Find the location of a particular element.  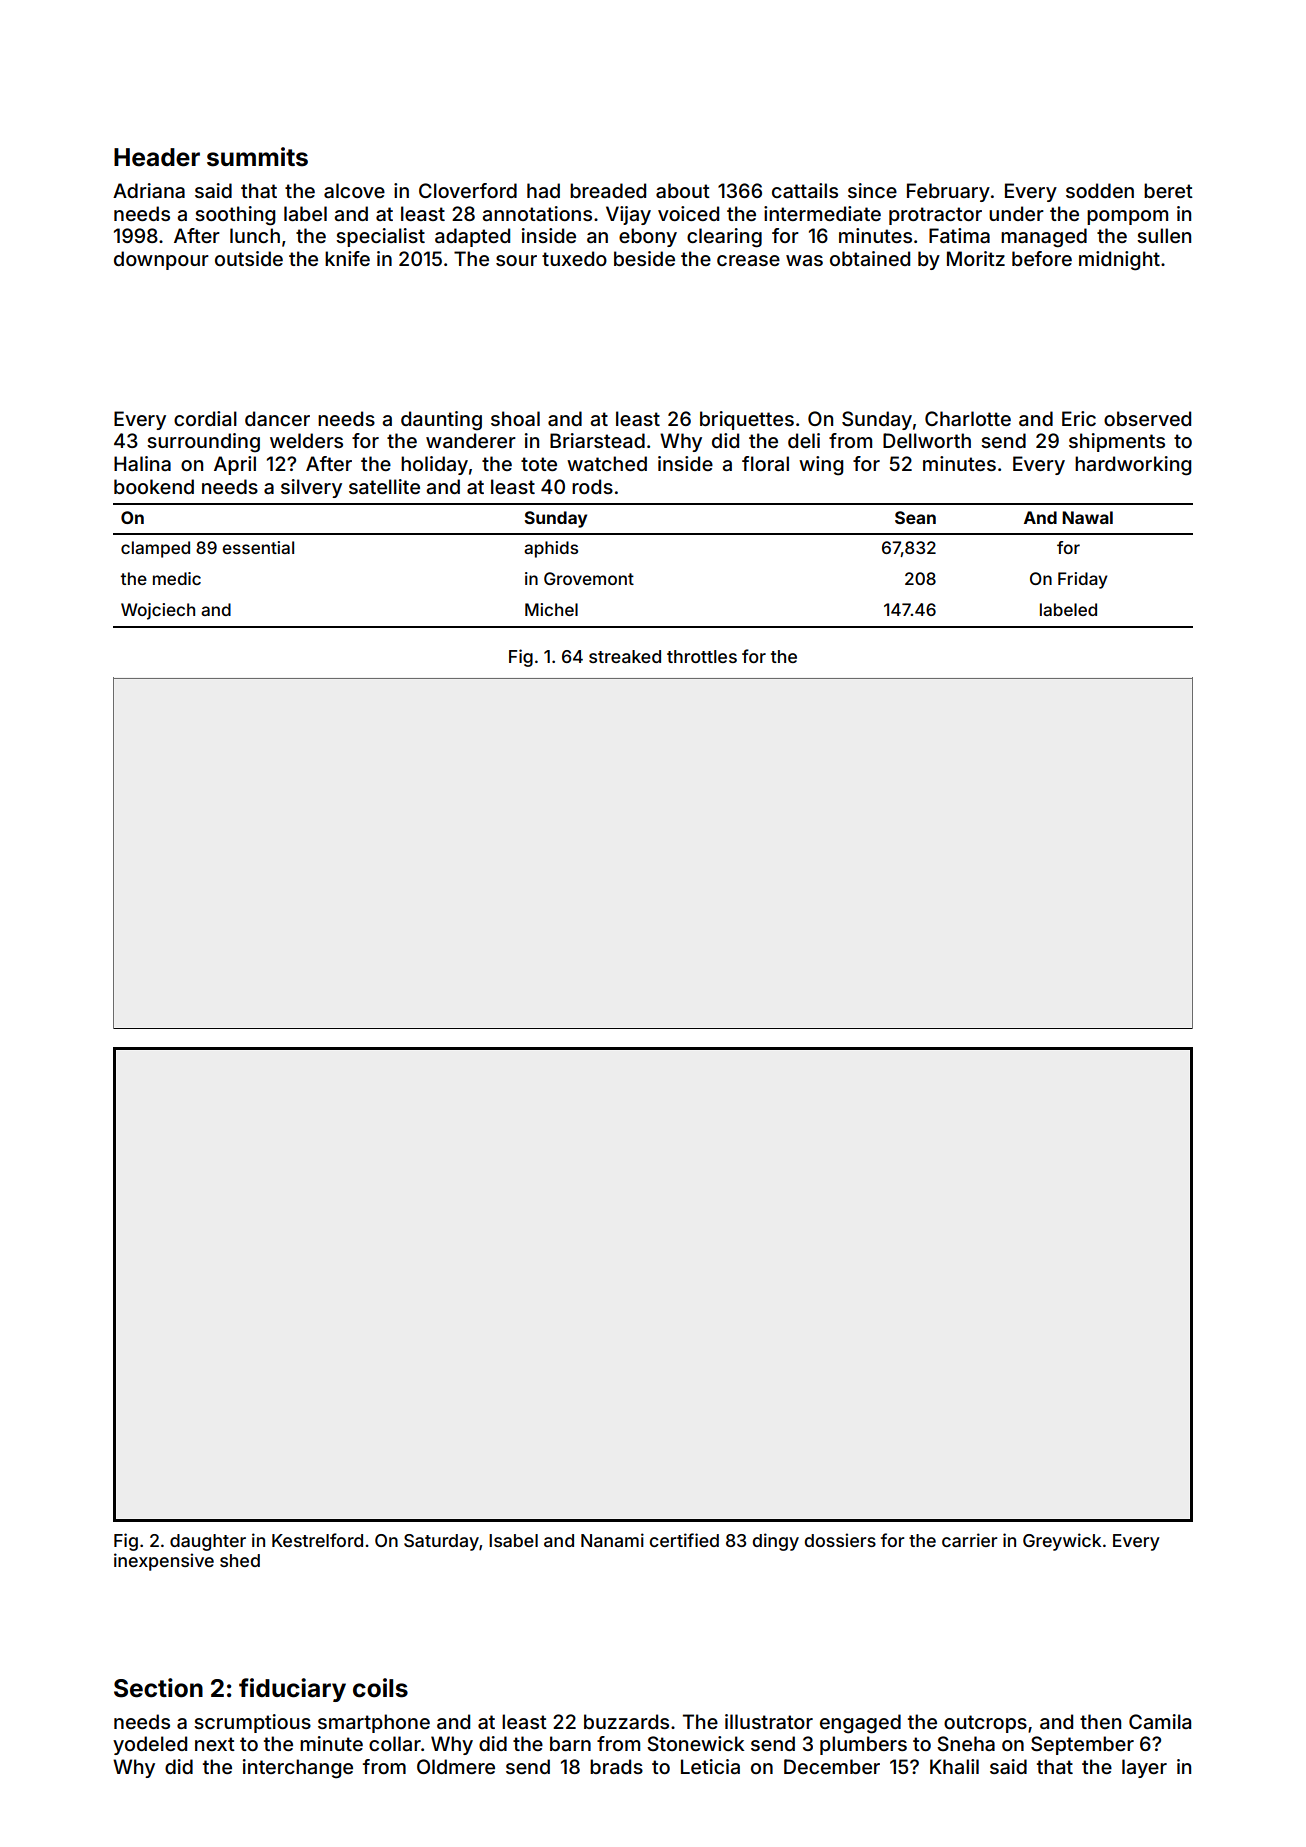

Sean is located at coordinates (915, 517).
